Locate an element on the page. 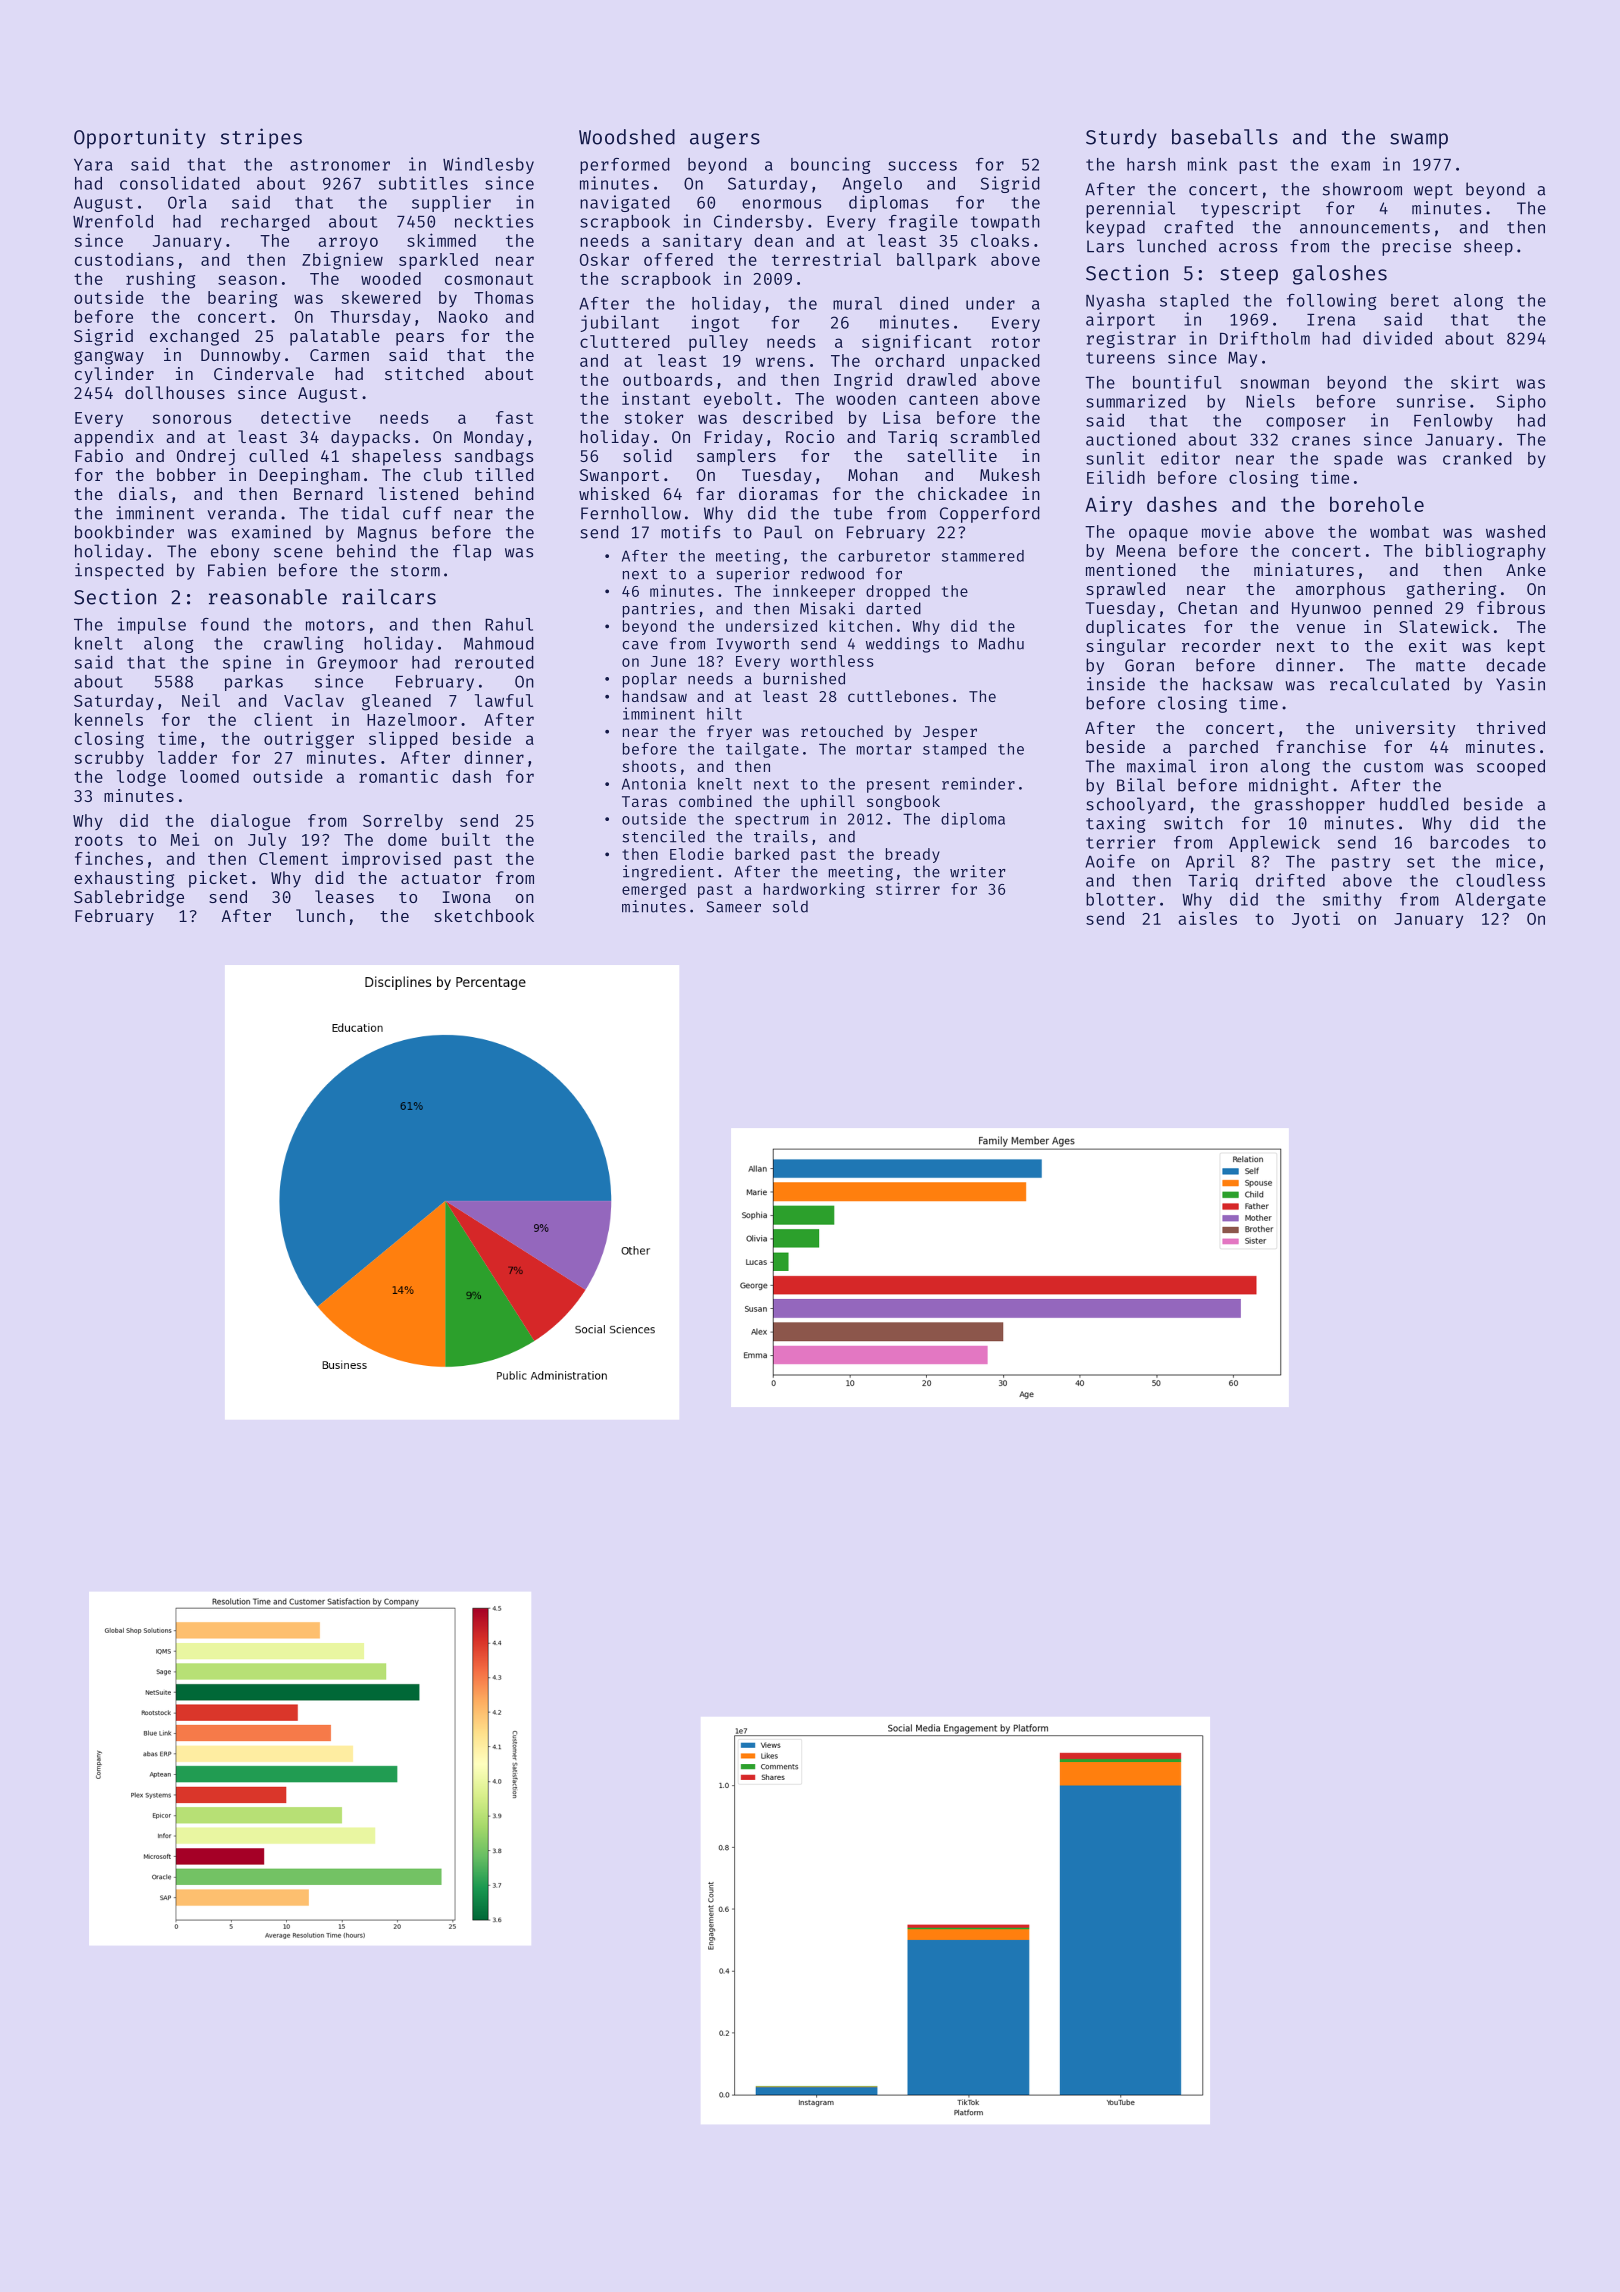  stripes is located at coordinates (261, 138).
